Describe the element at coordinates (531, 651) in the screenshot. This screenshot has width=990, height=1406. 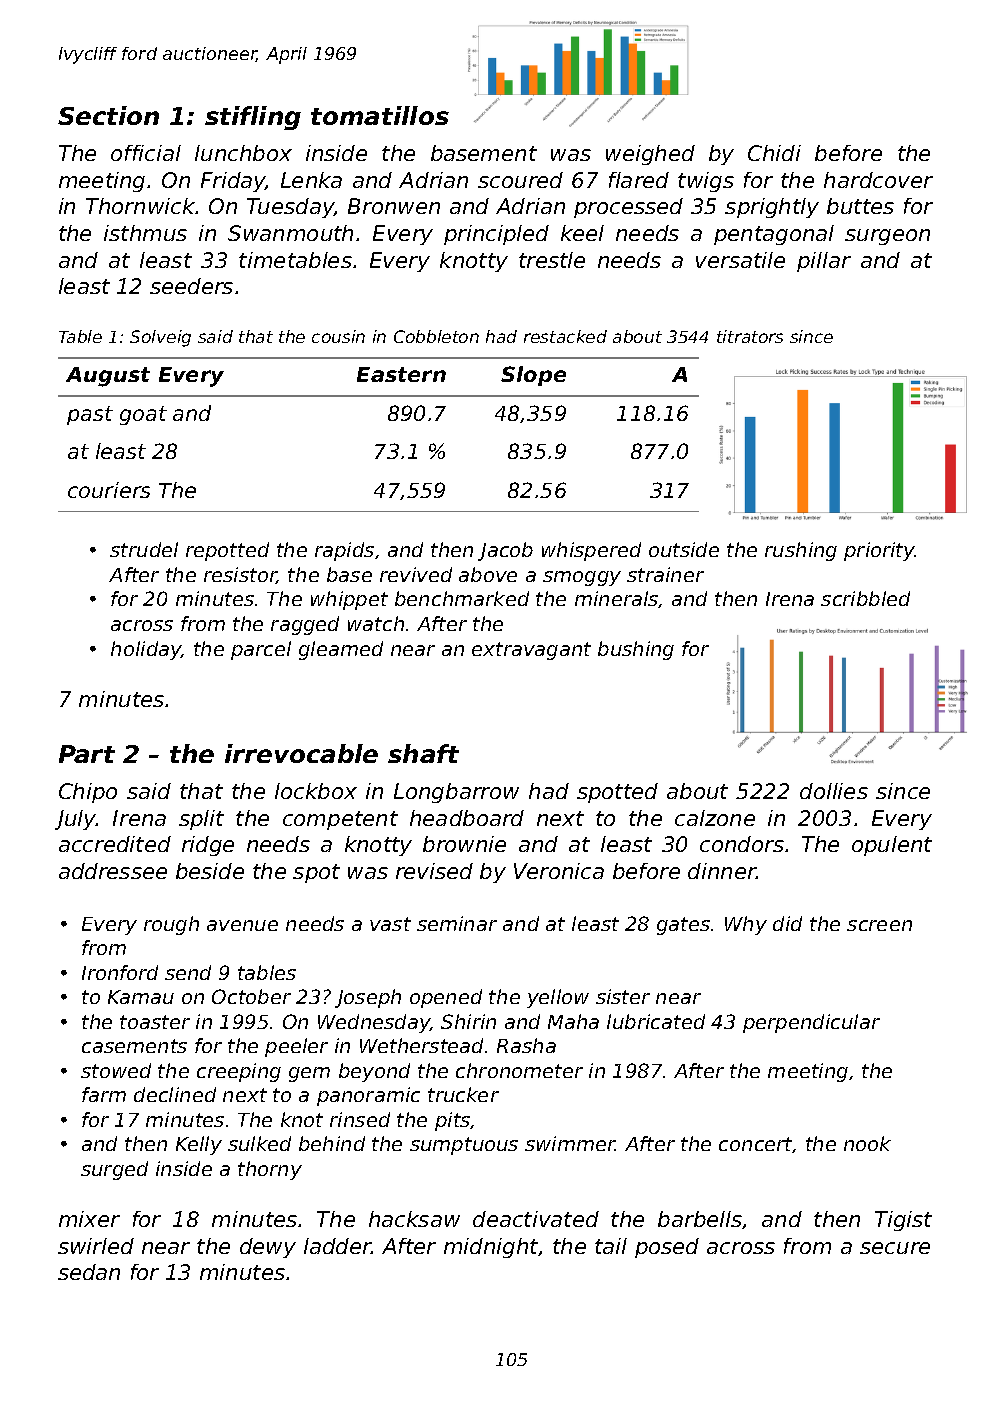
I see `extravagant` at that location.
